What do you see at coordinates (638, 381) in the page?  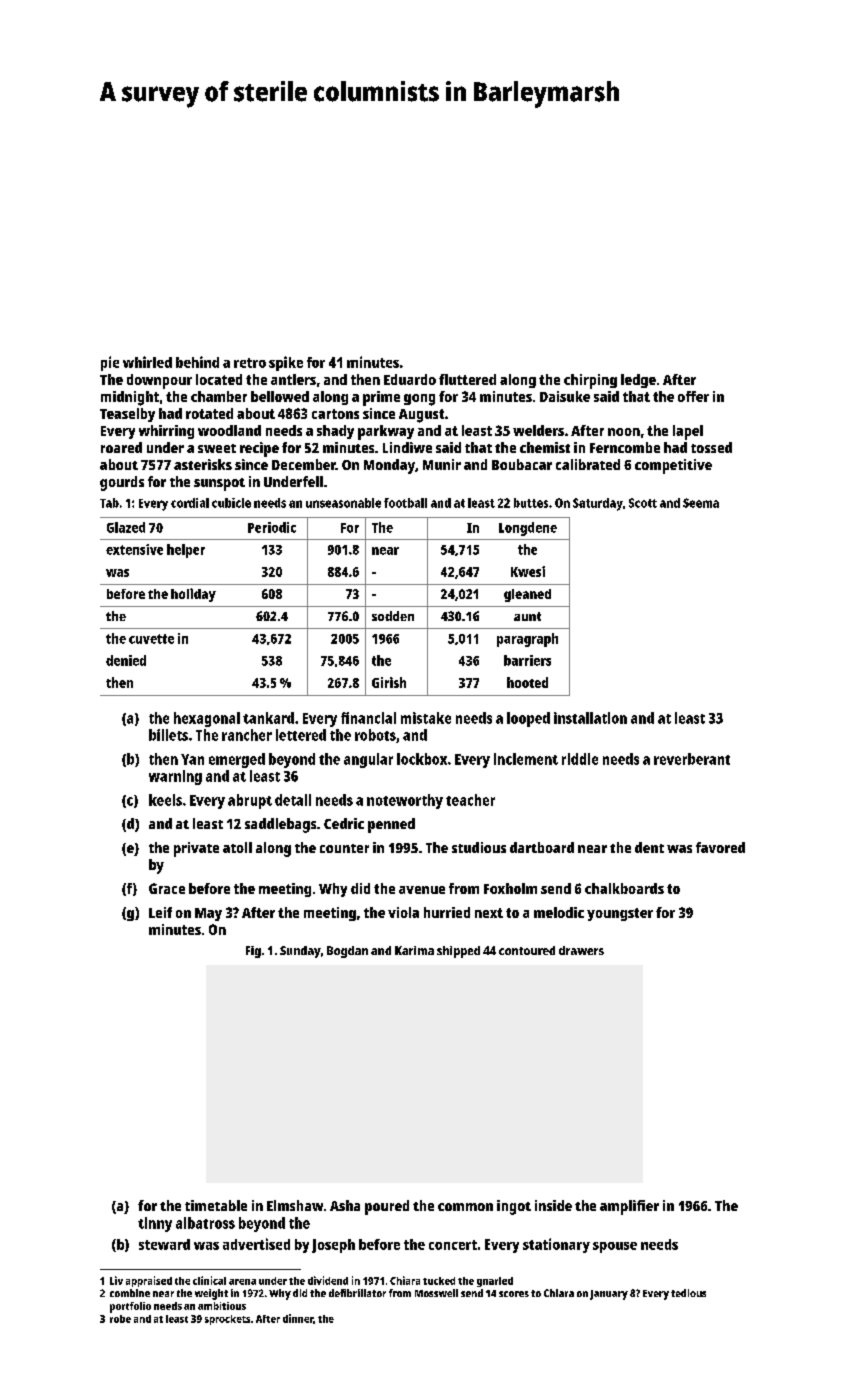 I see `ledge` at bounding box center [638, 381].
